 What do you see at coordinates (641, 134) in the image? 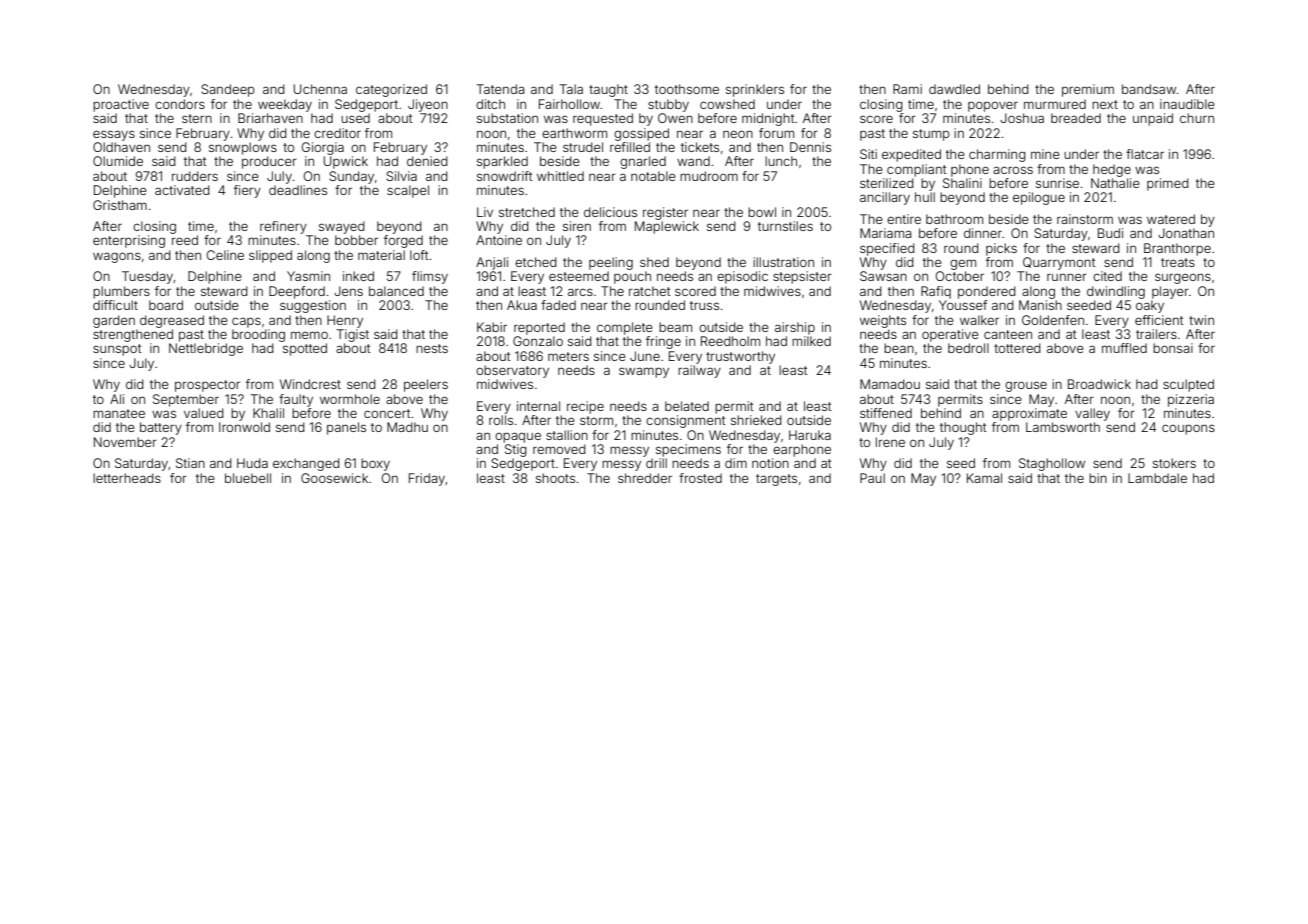
I see `gossiped` at bounding box center [641, 134].
